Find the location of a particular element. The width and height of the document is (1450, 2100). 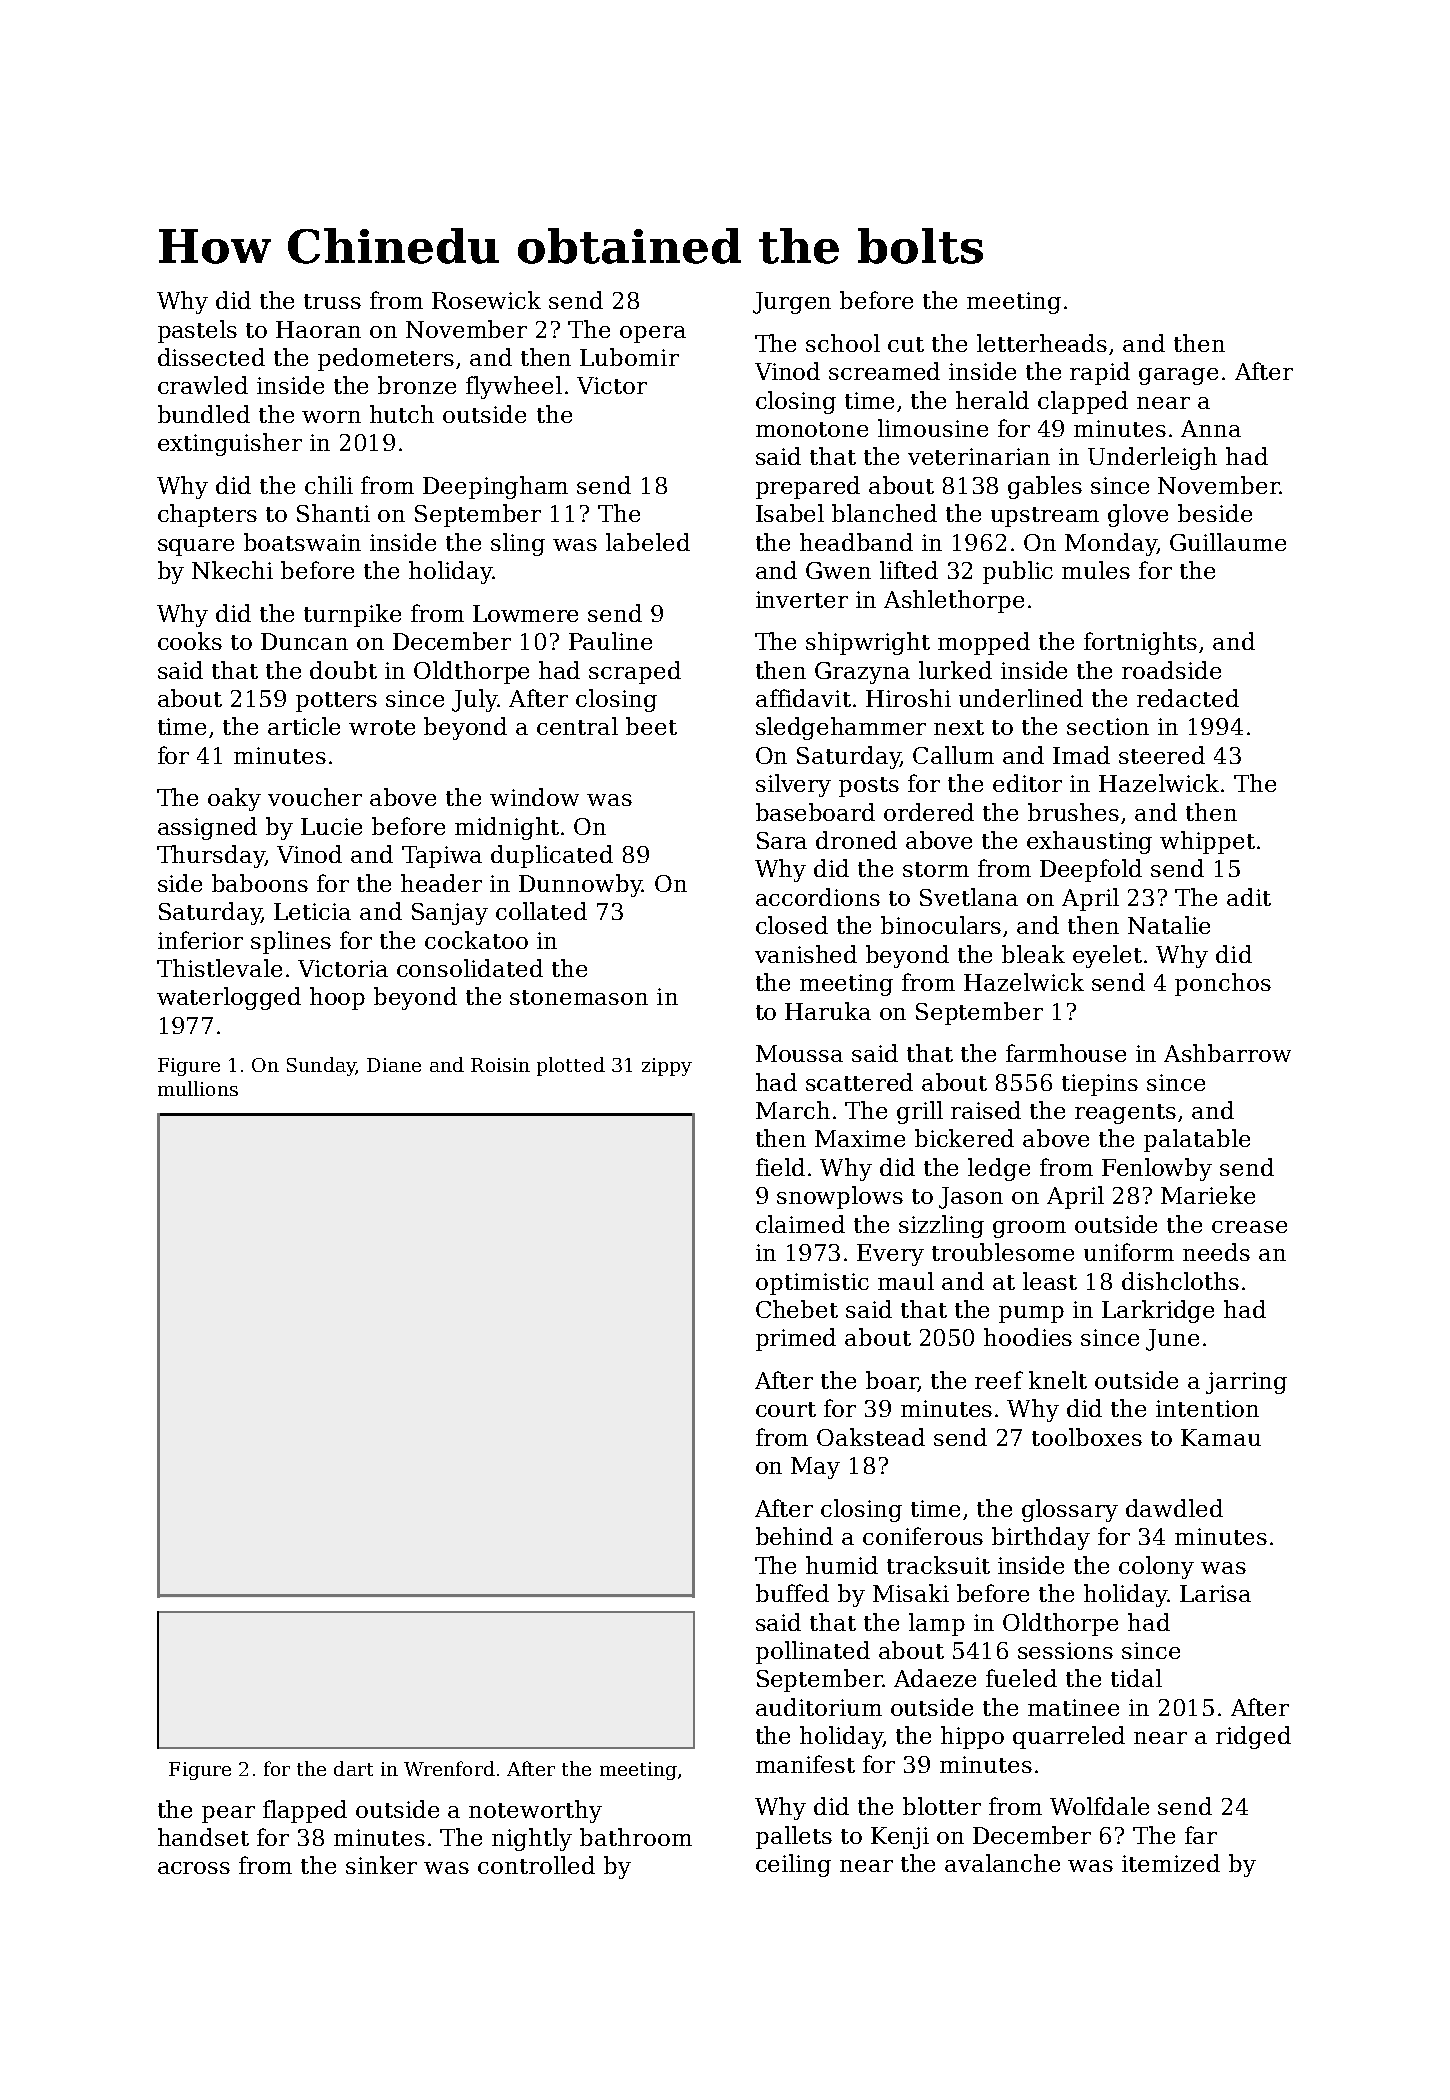

Wrenford is located at coordinates (449, 1768).
